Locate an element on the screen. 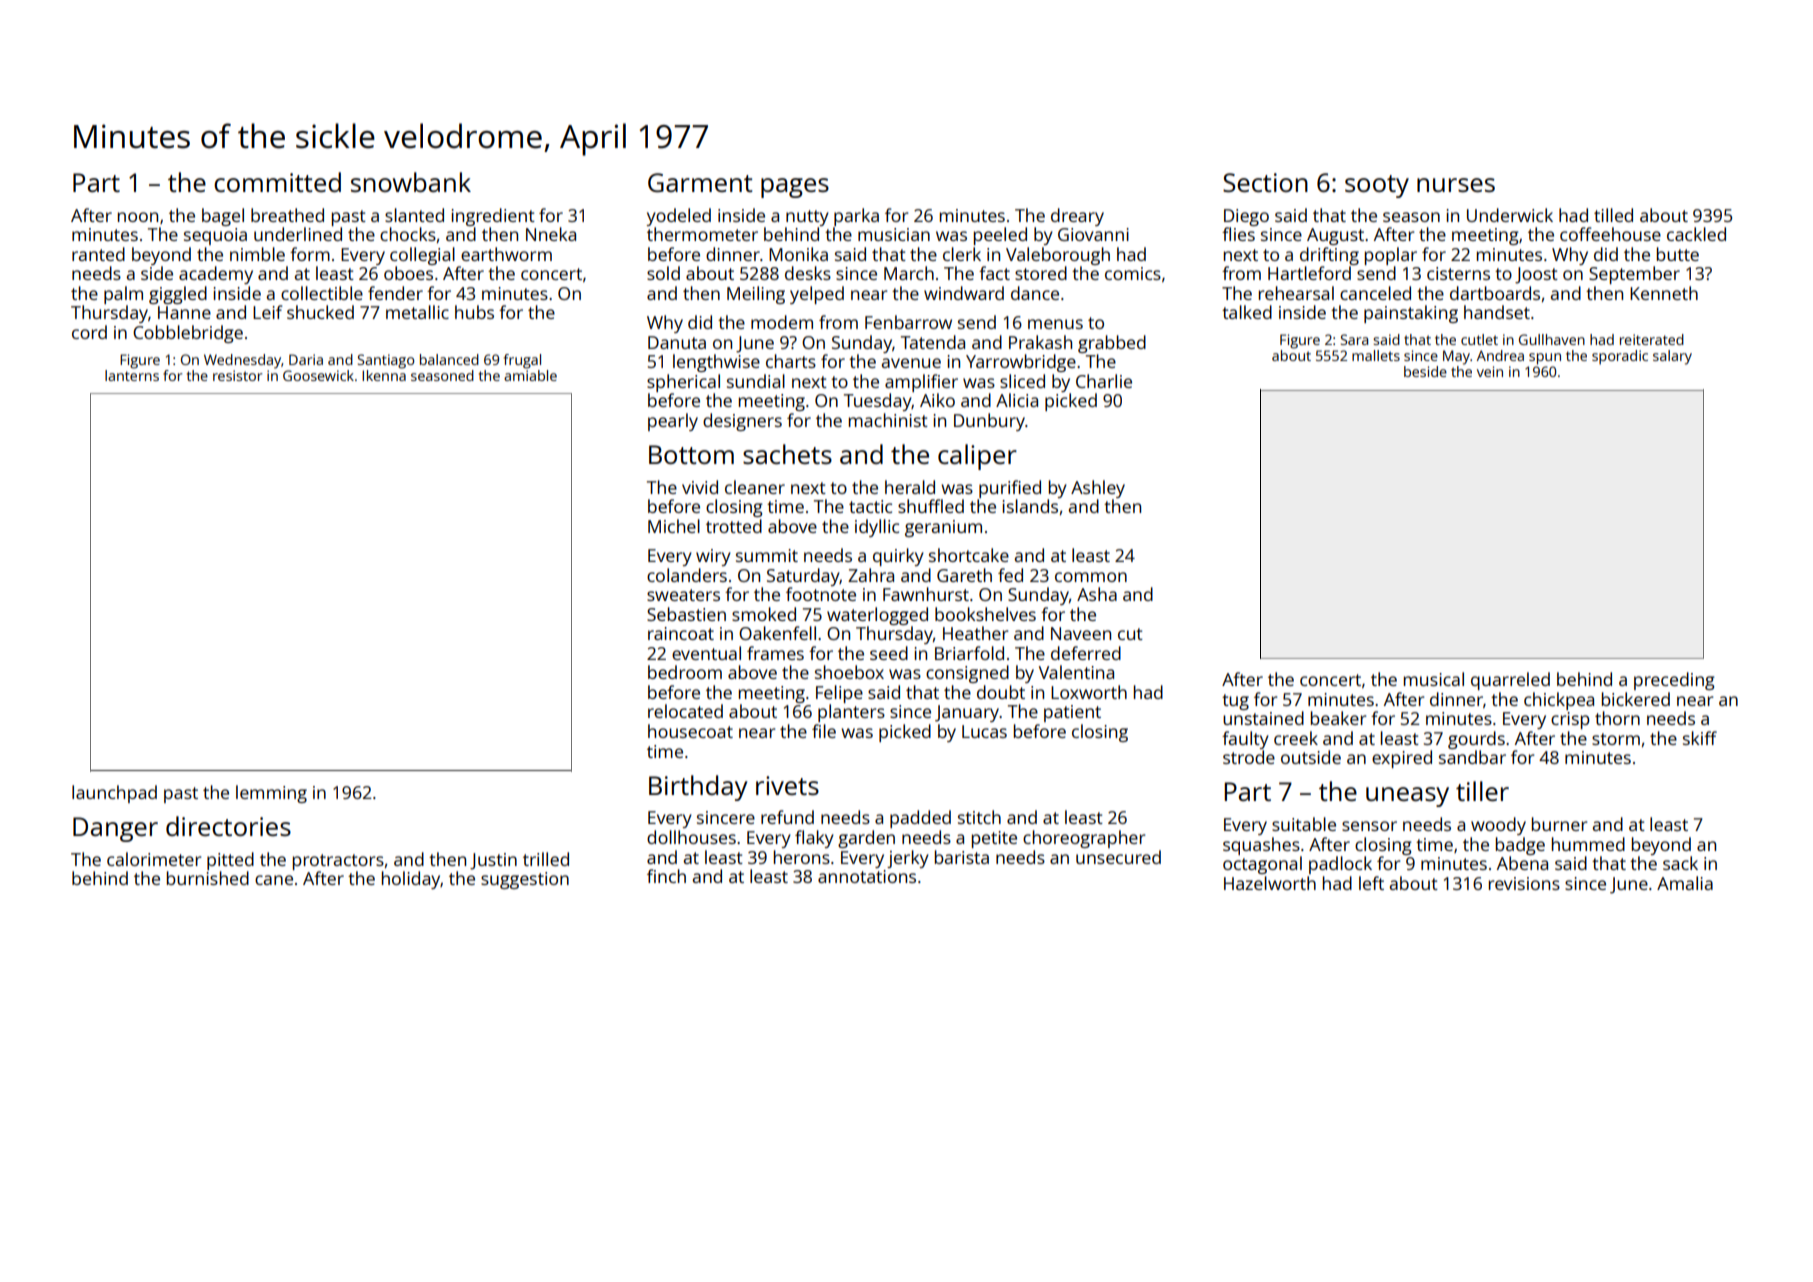  musical is located at coordinates (1434, 679).
